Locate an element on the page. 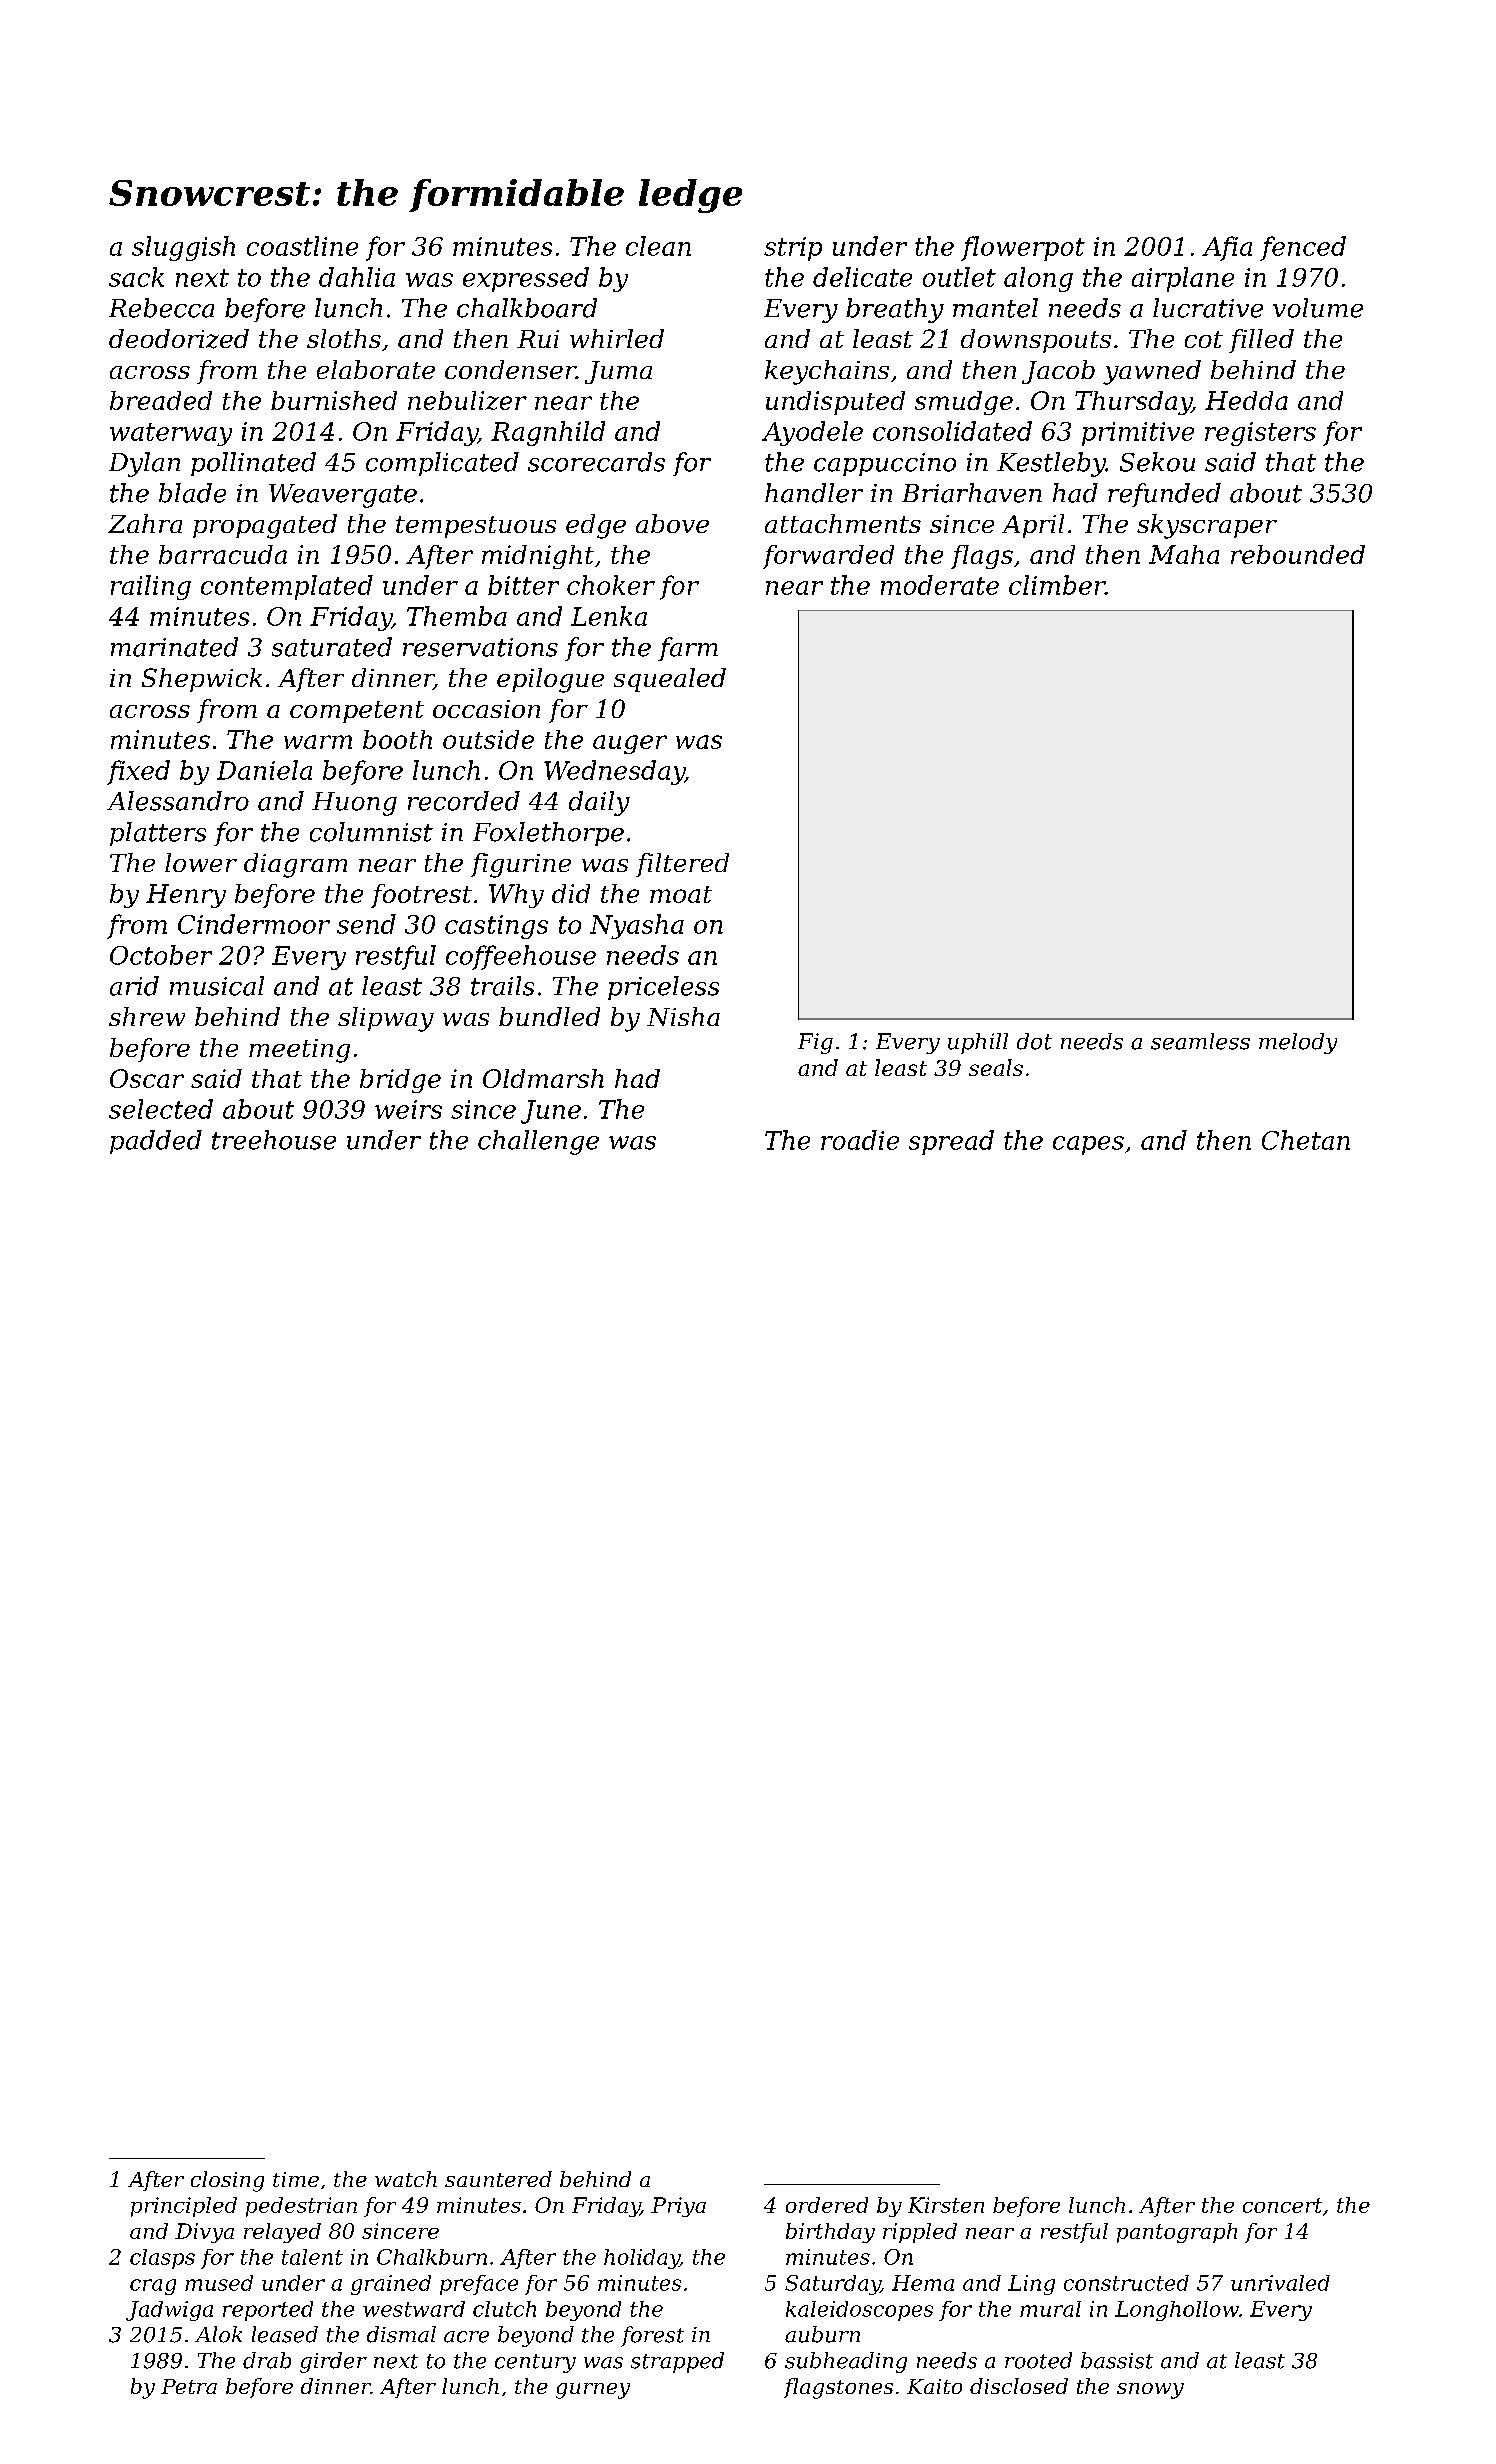 The width and height of the page is (1496, 2464). capes is located at coordinates (1088, 1145).
